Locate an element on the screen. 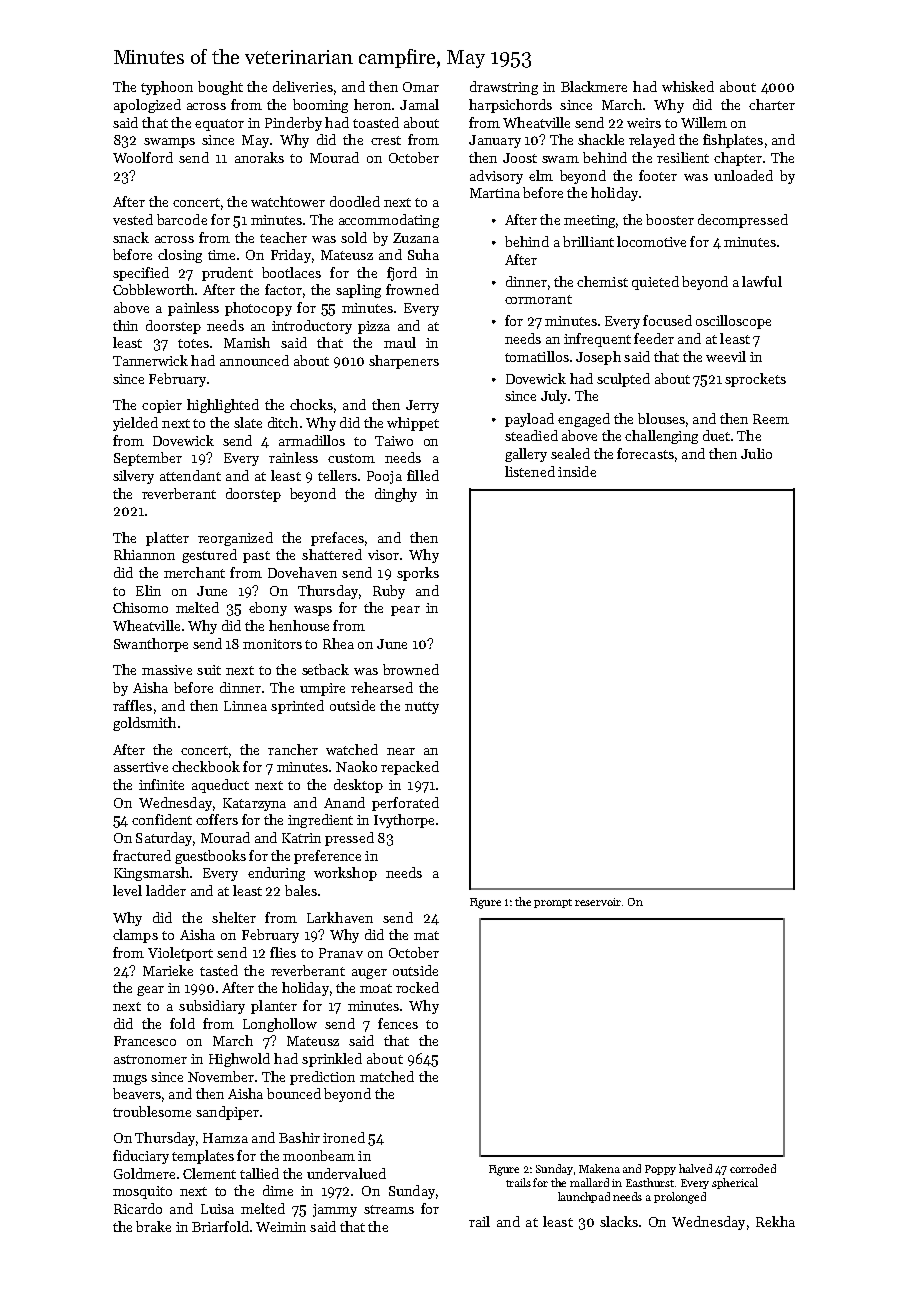 This screenshot has height=1316, width=908. reservoir is located at coordinates (598, 902).
